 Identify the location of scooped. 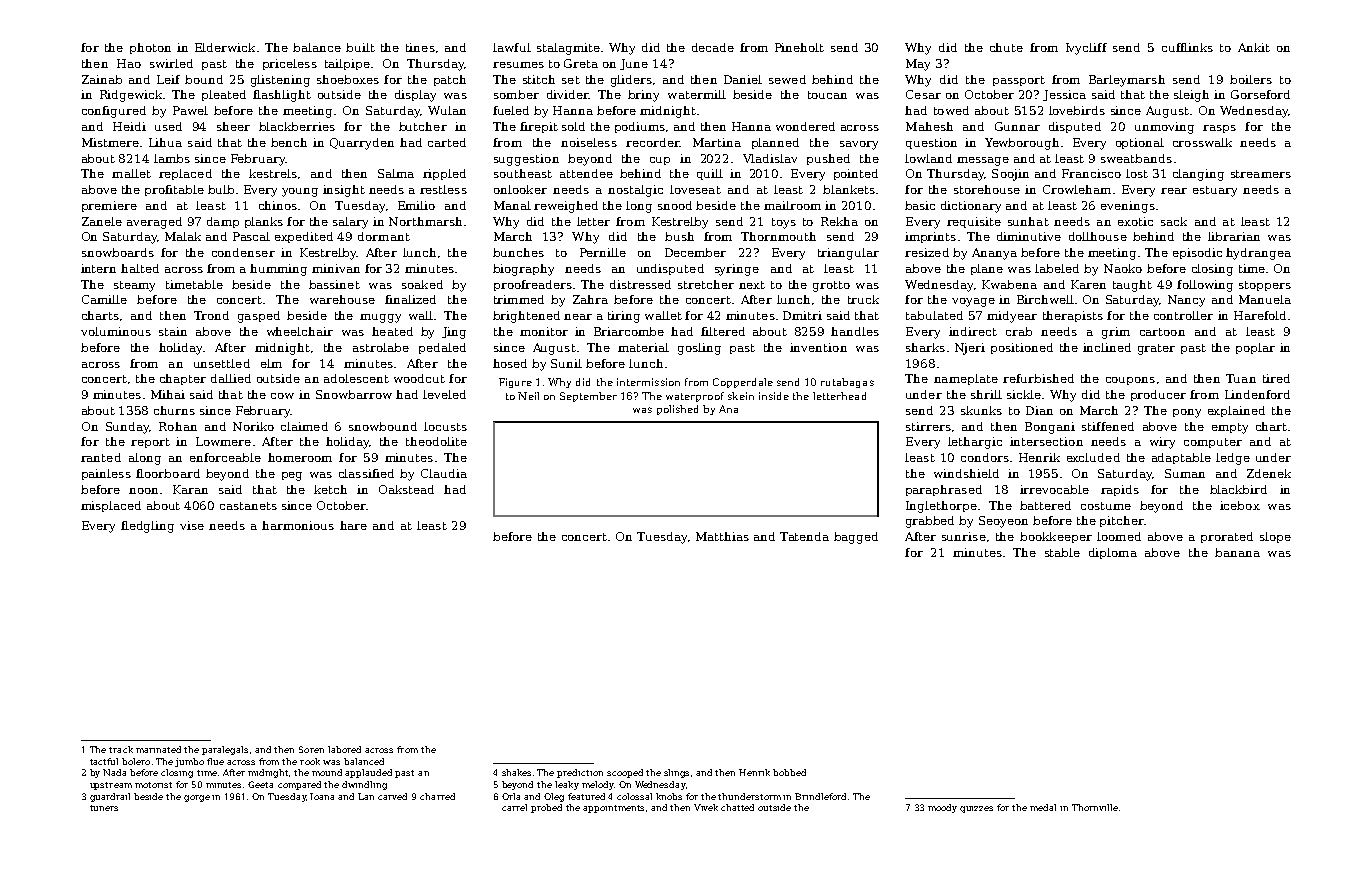
(625, 773).
